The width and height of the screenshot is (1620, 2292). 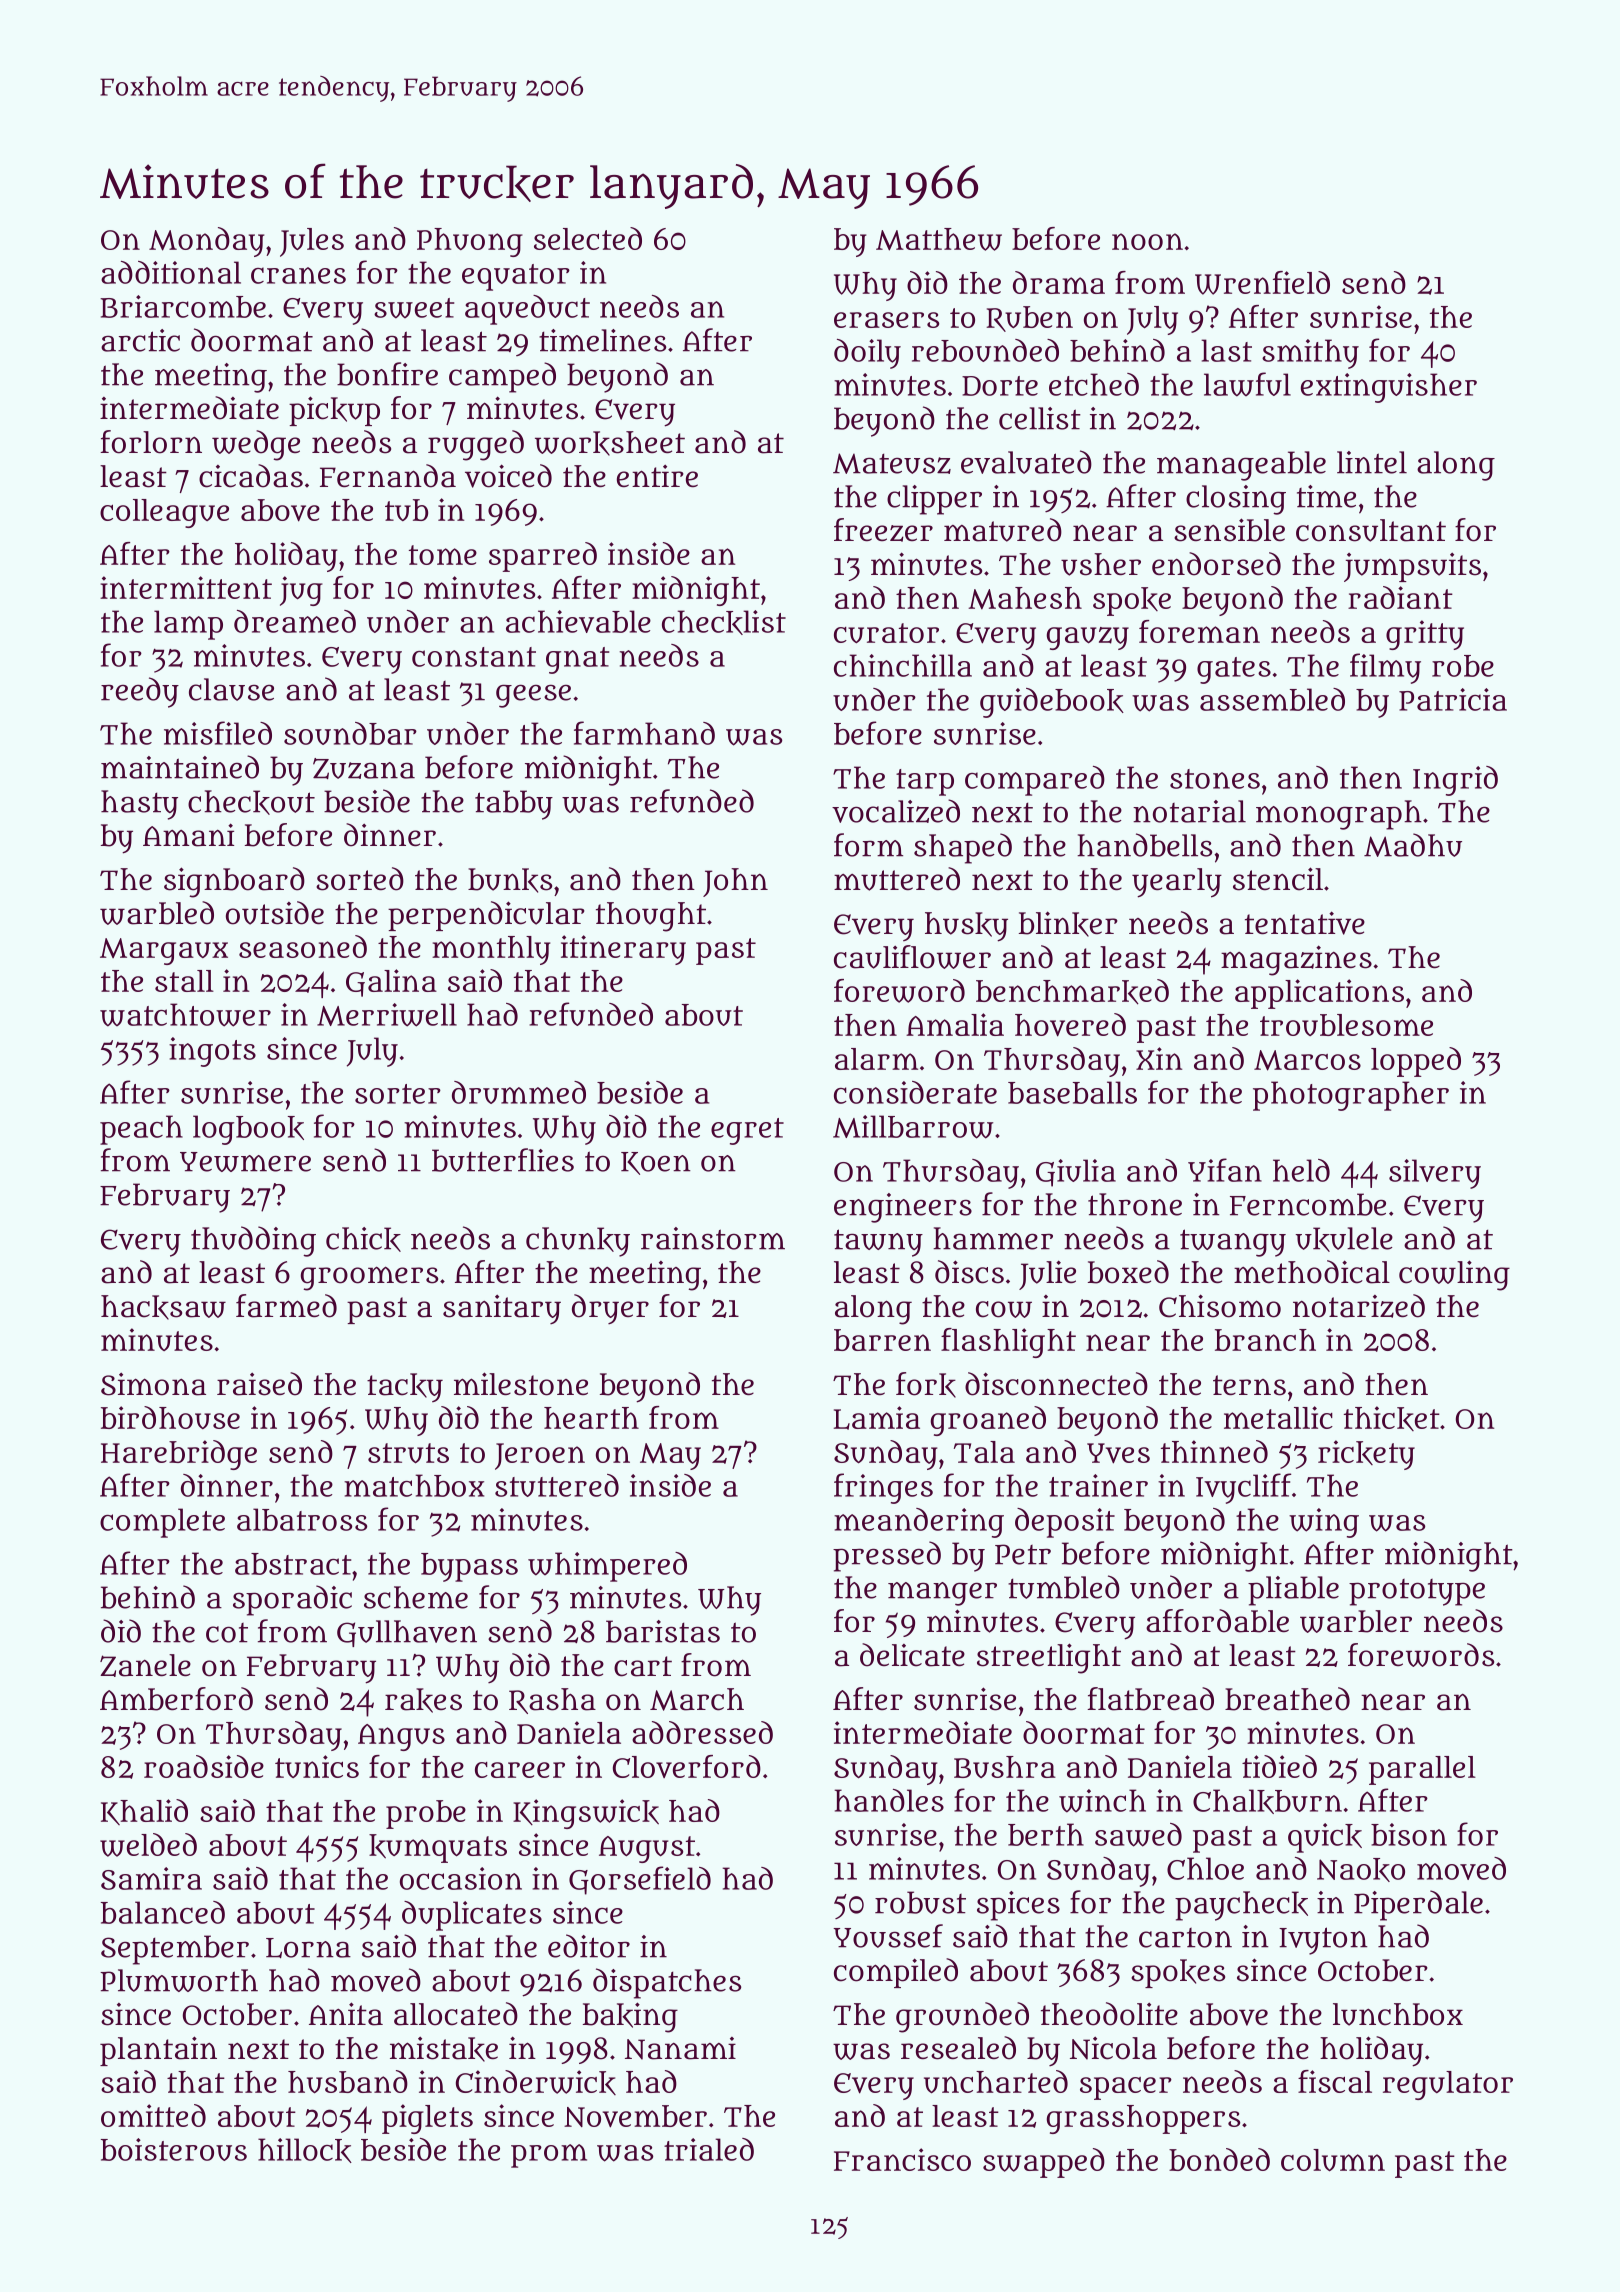 What do you see at coordinates (521, 1384) in the screenshot?
I see `milestone` at bounding box center [521, 1384].
